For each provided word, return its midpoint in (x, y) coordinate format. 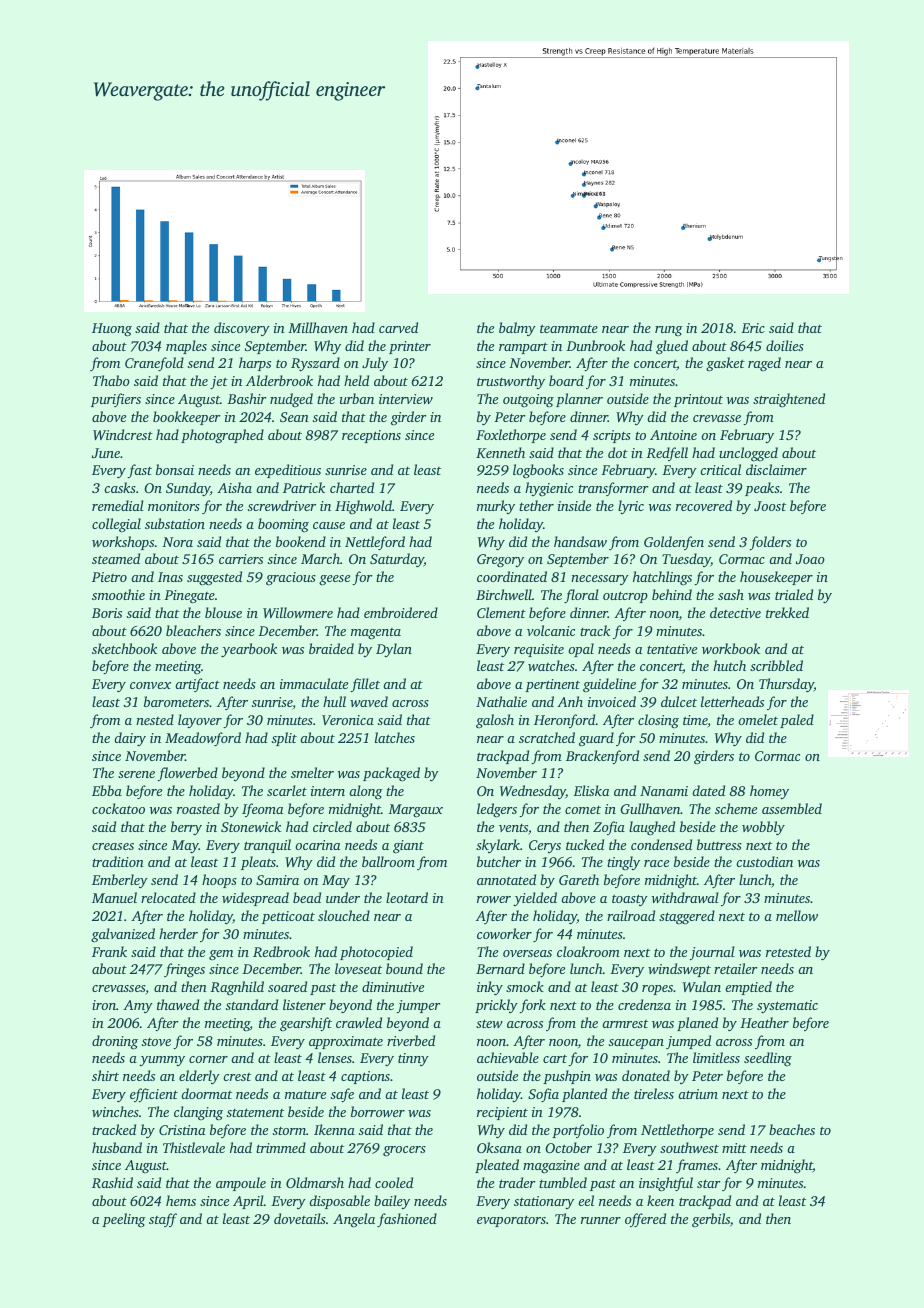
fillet (365, 685)
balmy (517, 329)
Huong (112, 329)
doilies (785, 345)
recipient (502, 1113)
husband (117, 1147)
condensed (661, 844)
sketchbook (124, 648)
